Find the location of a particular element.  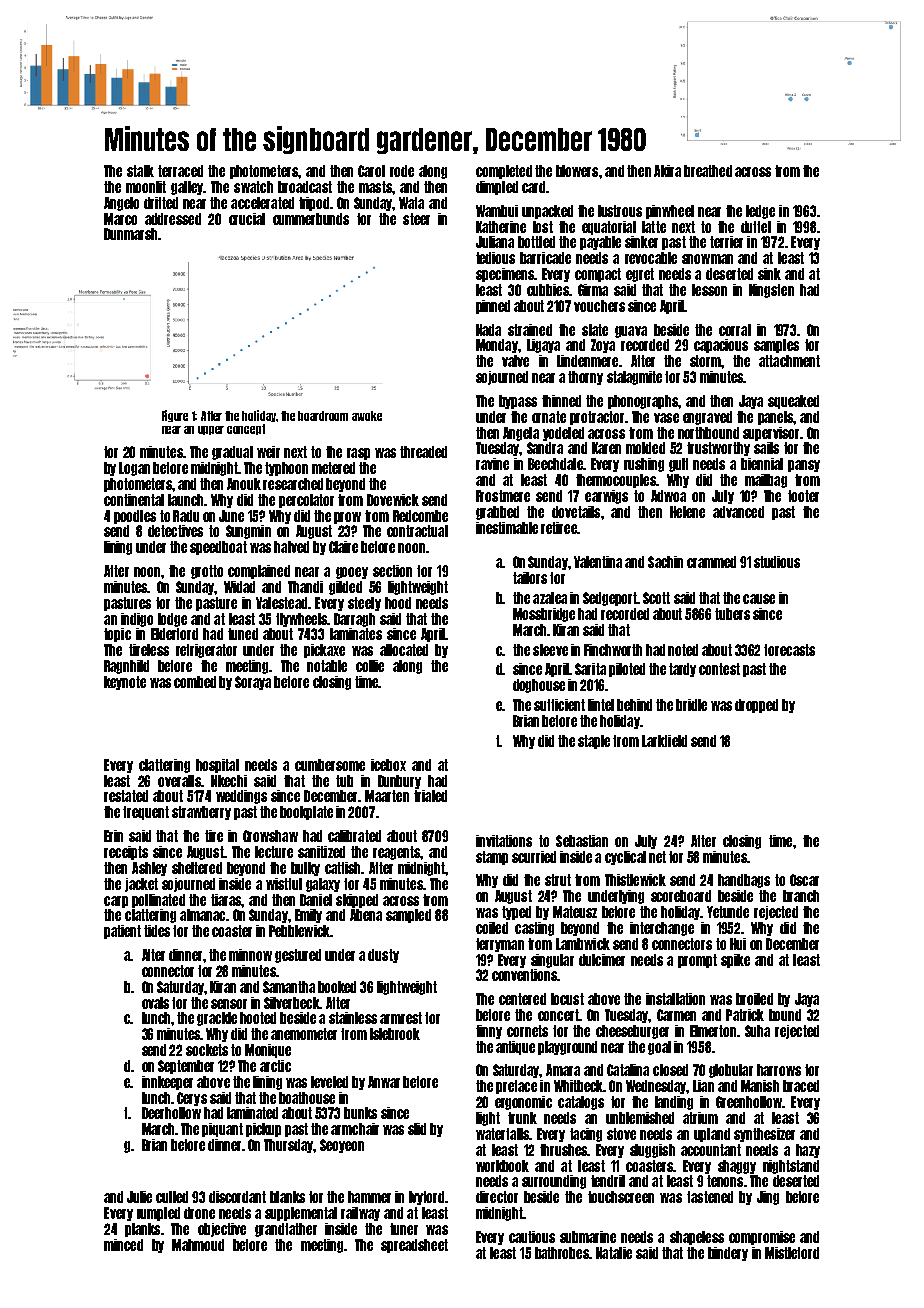

vase is located at coordinates (666, 418).
